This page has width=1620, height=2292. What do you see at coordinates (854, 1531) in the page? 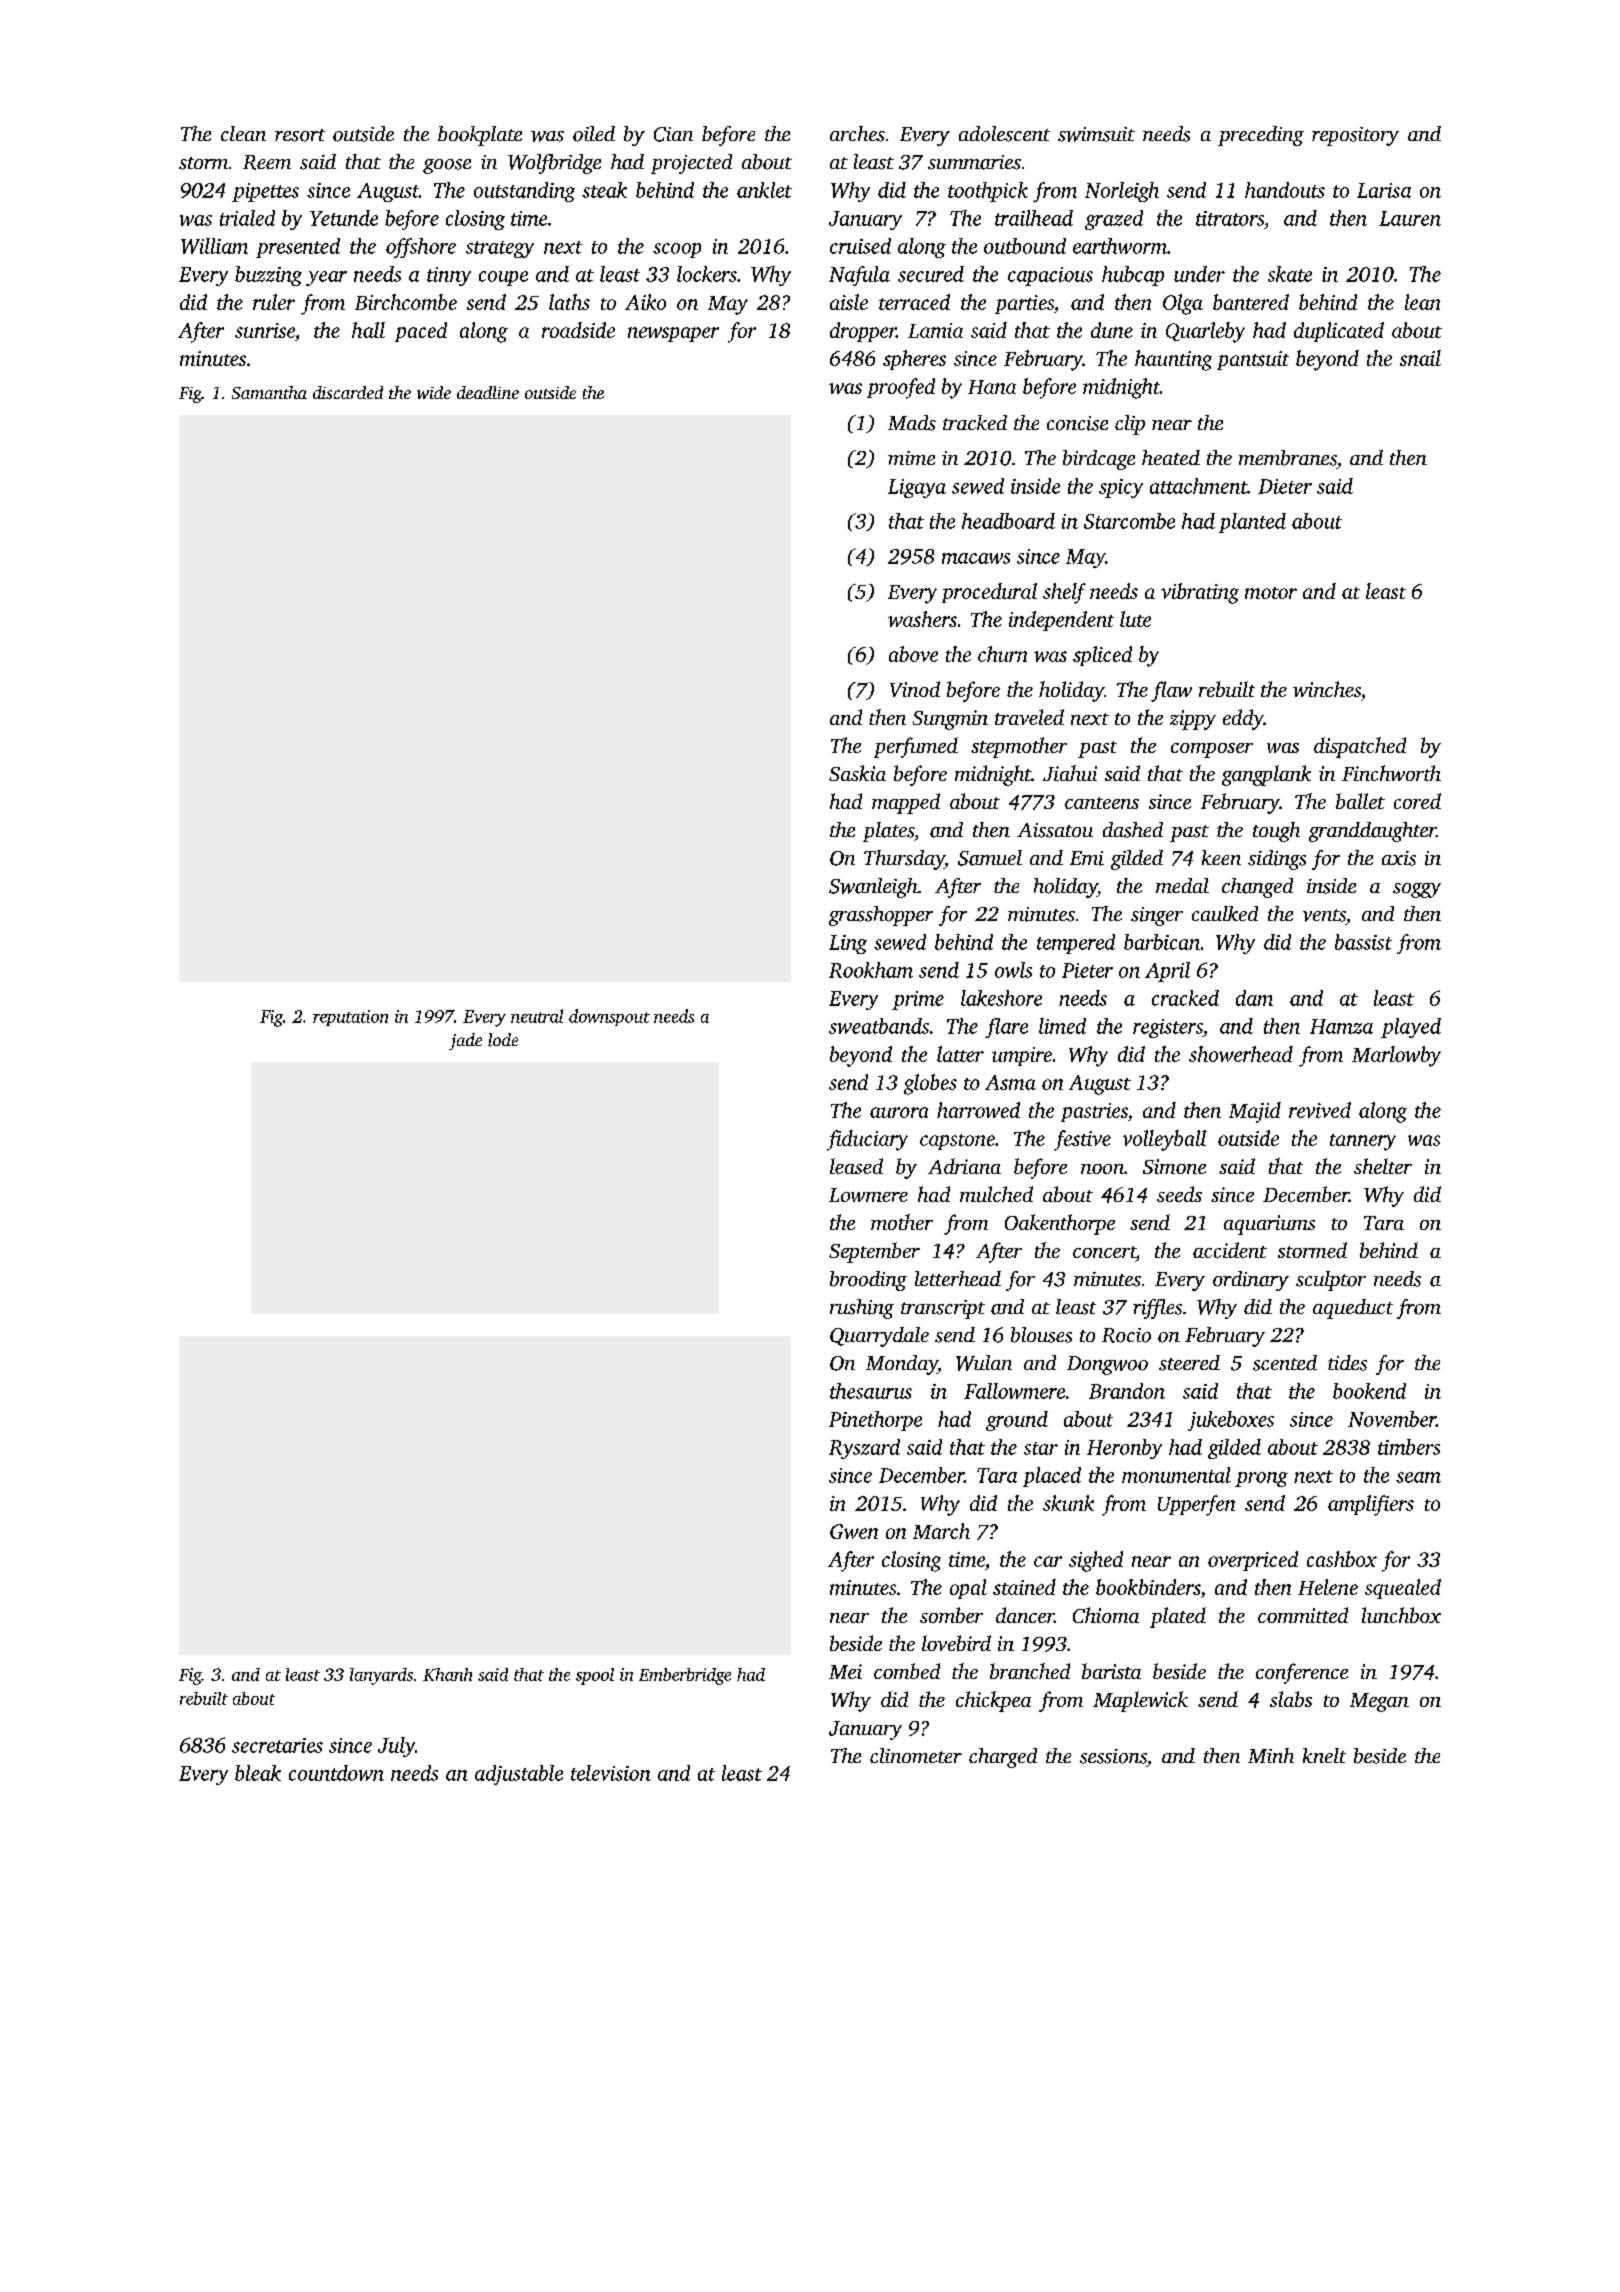
I see `Gwen` at bounding box center [854, 1531].
